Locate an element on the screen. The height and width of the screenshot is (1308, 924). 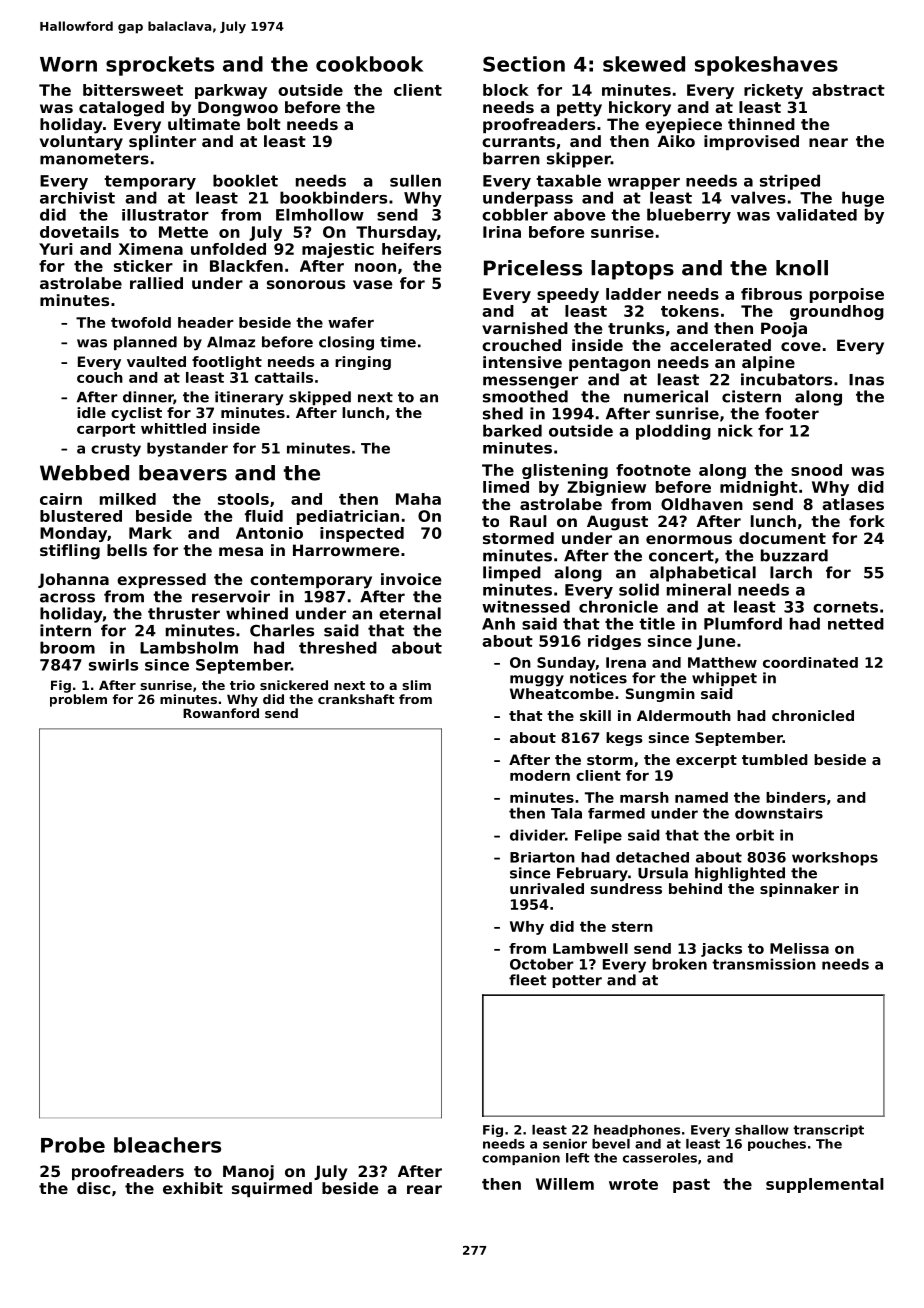
problem is located at coordinates (78, 700).
